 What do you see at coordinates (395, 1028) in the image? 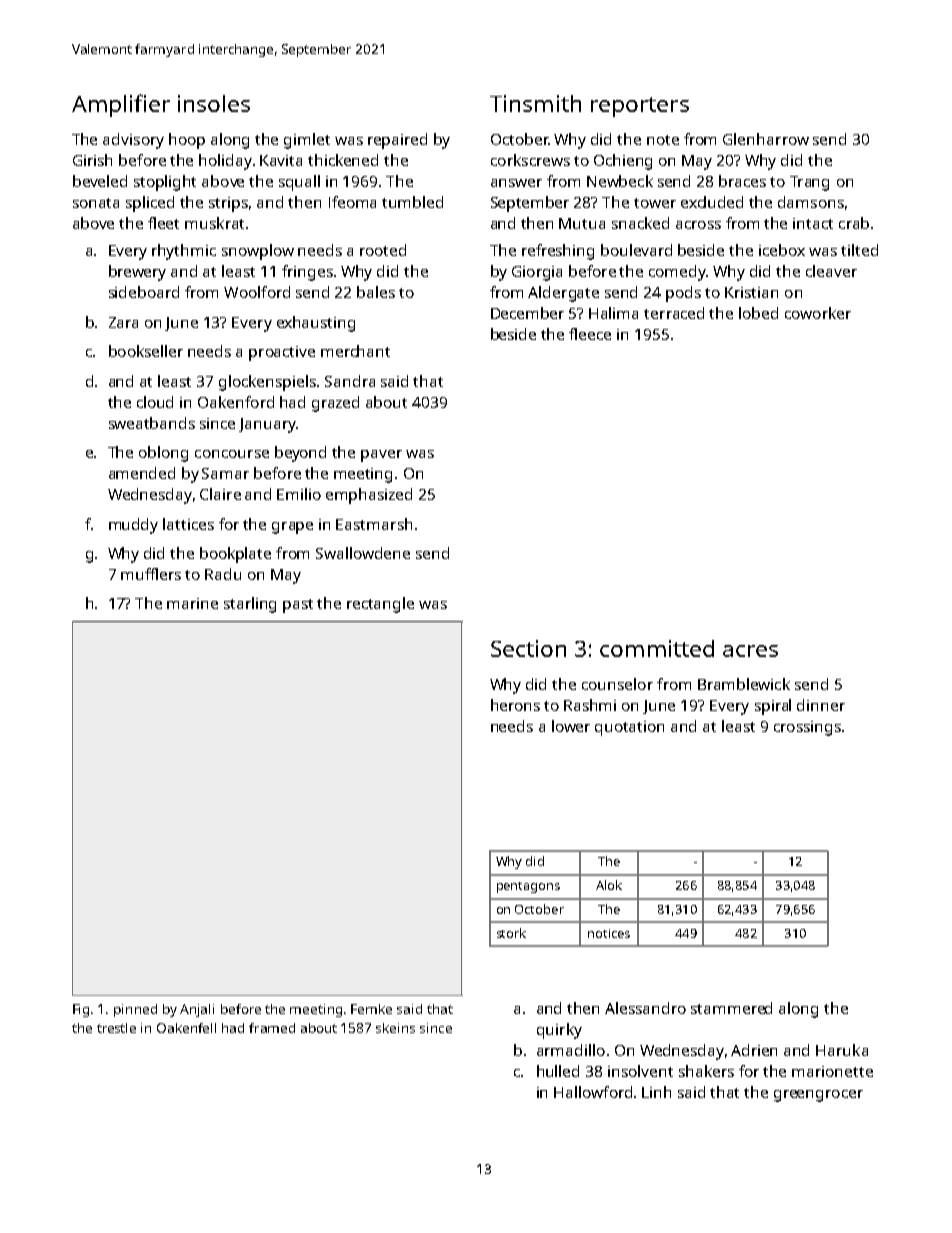
I see `skeins` at bounding box center [395, 1028].
